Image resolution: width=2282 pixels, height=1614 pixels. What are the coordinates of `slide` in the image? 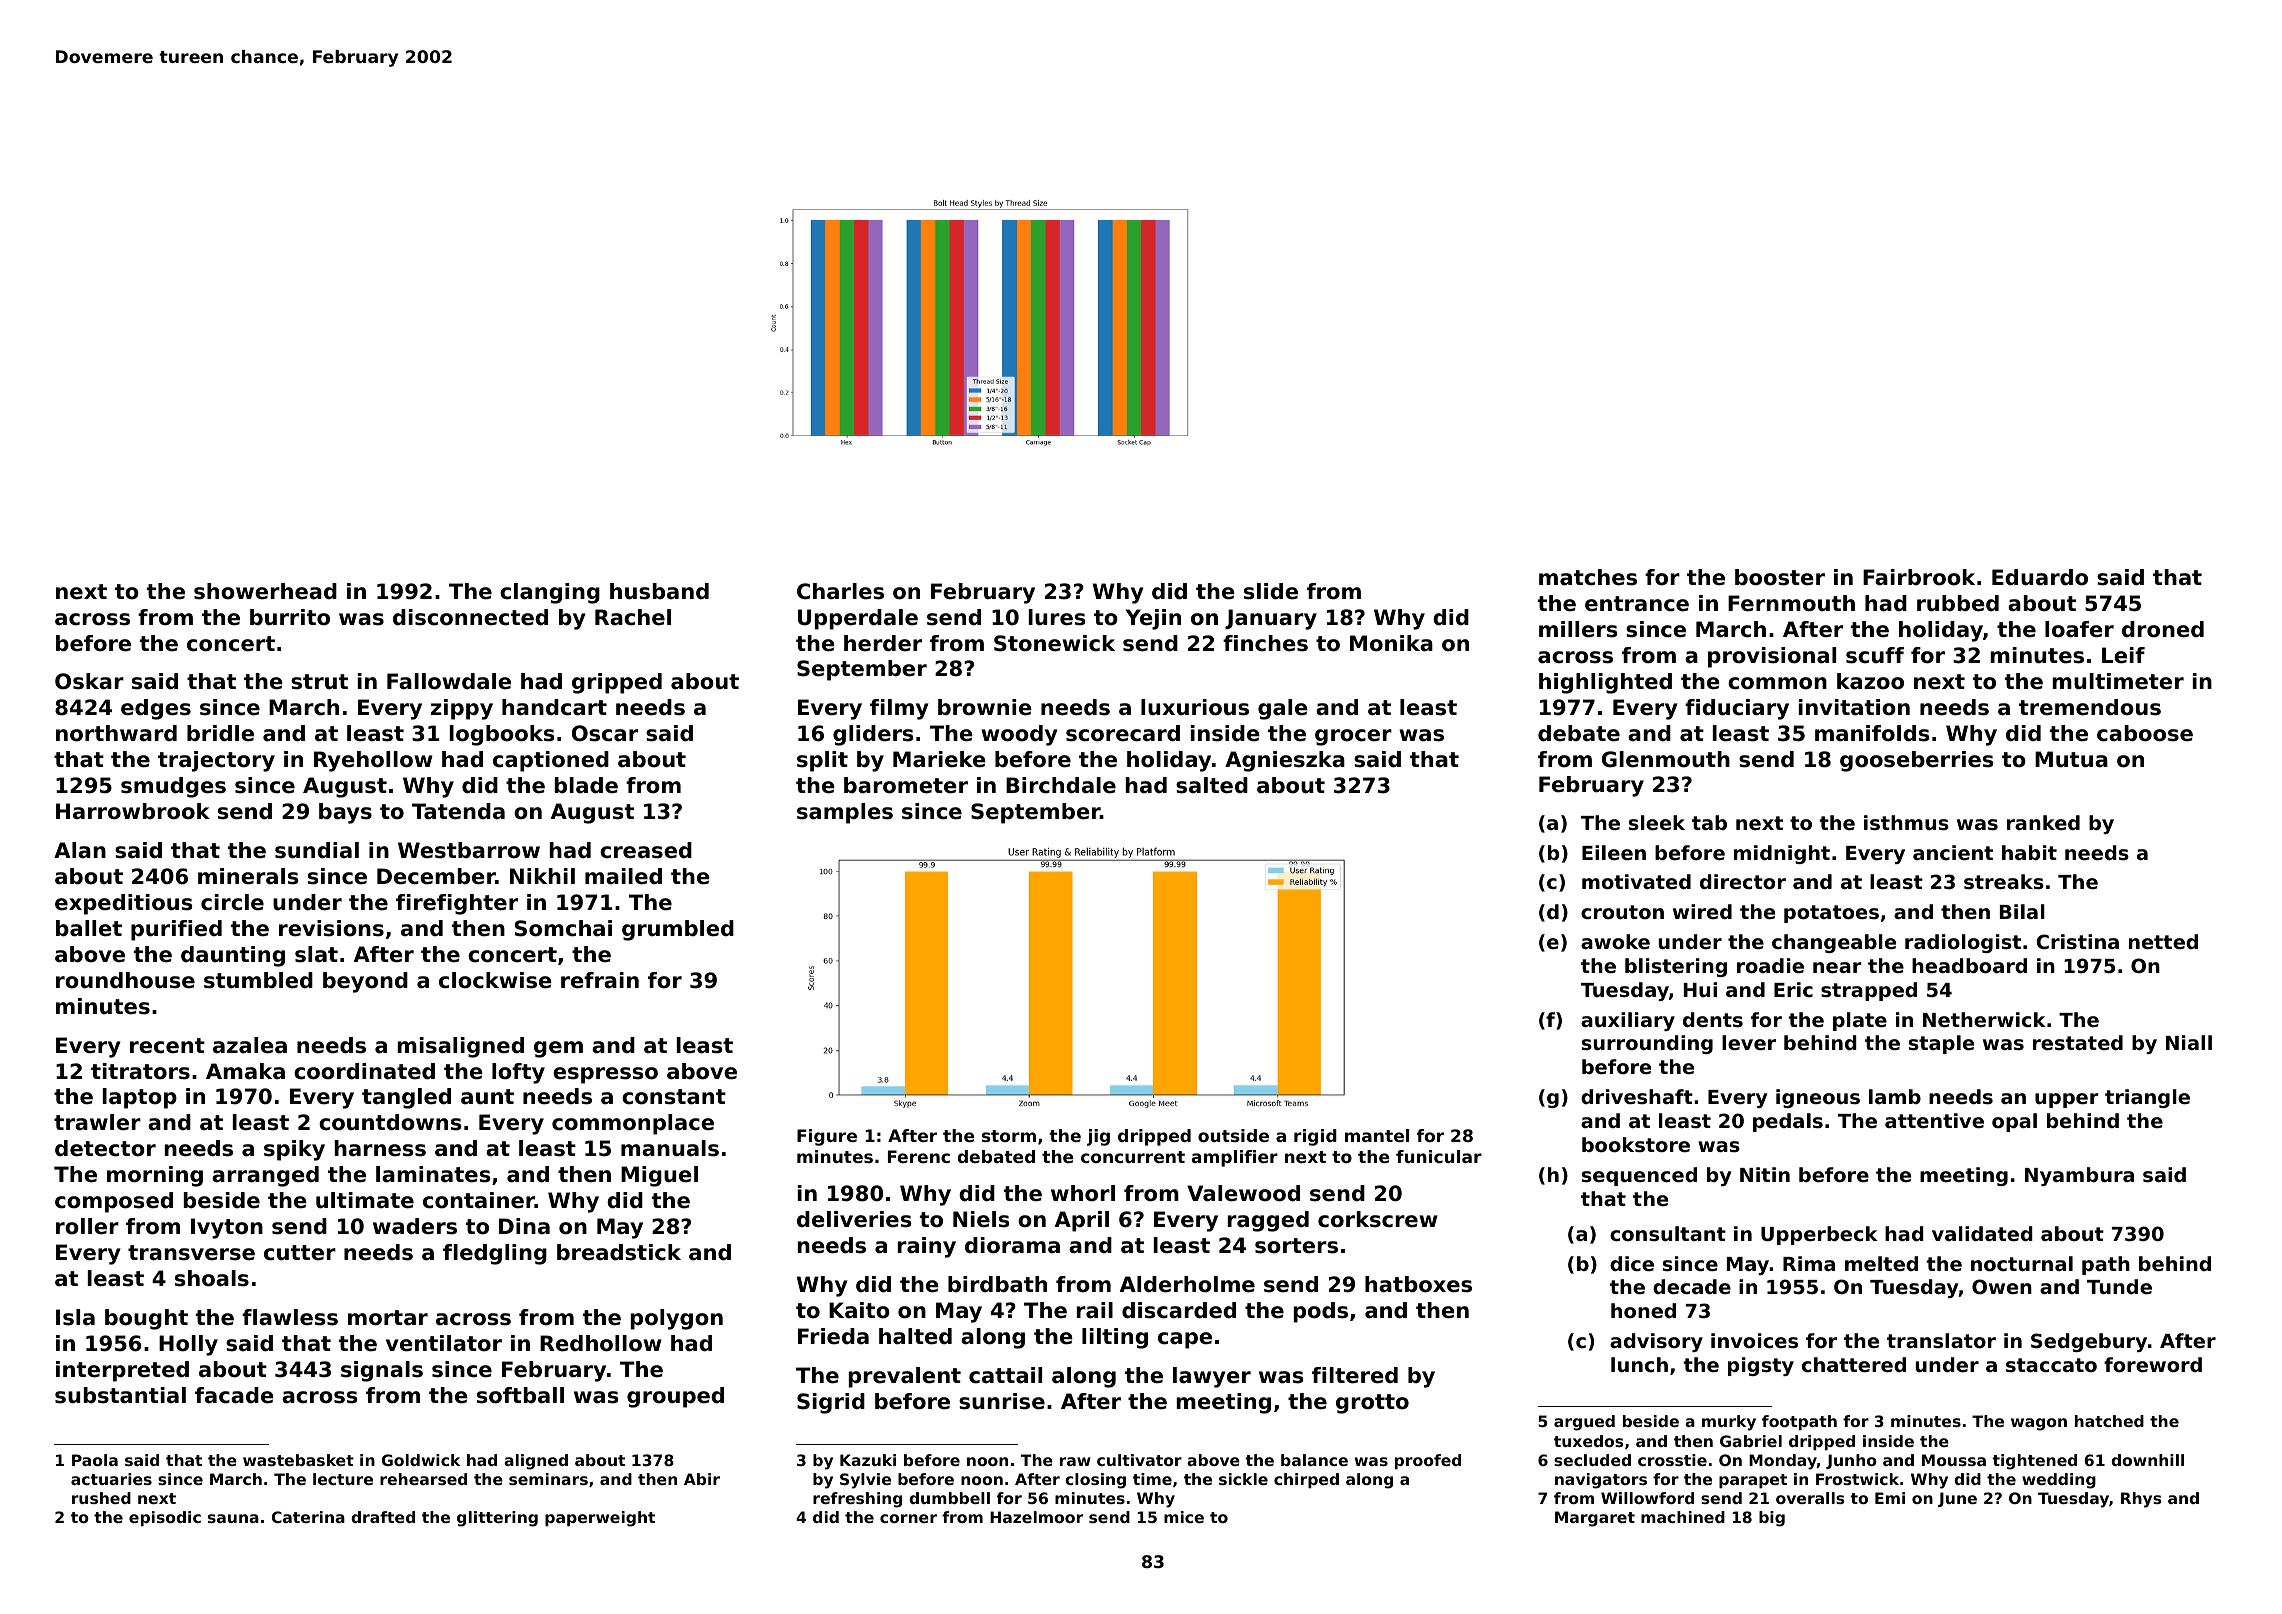 It's located at (1271, 591).
